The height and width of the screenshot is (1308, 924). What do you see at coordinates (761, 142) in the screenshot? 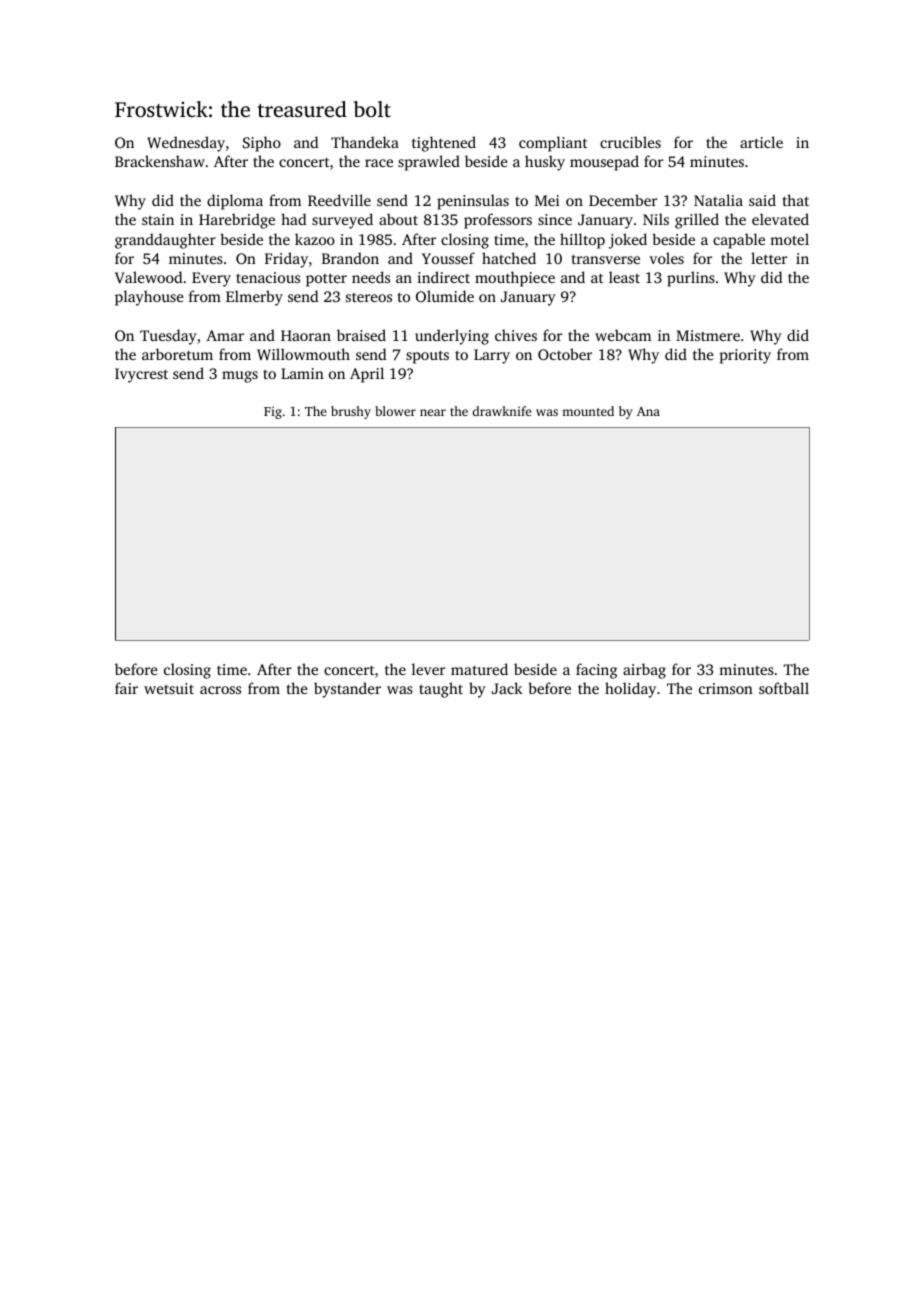
I see `article` at bounding box center [761, 142].
